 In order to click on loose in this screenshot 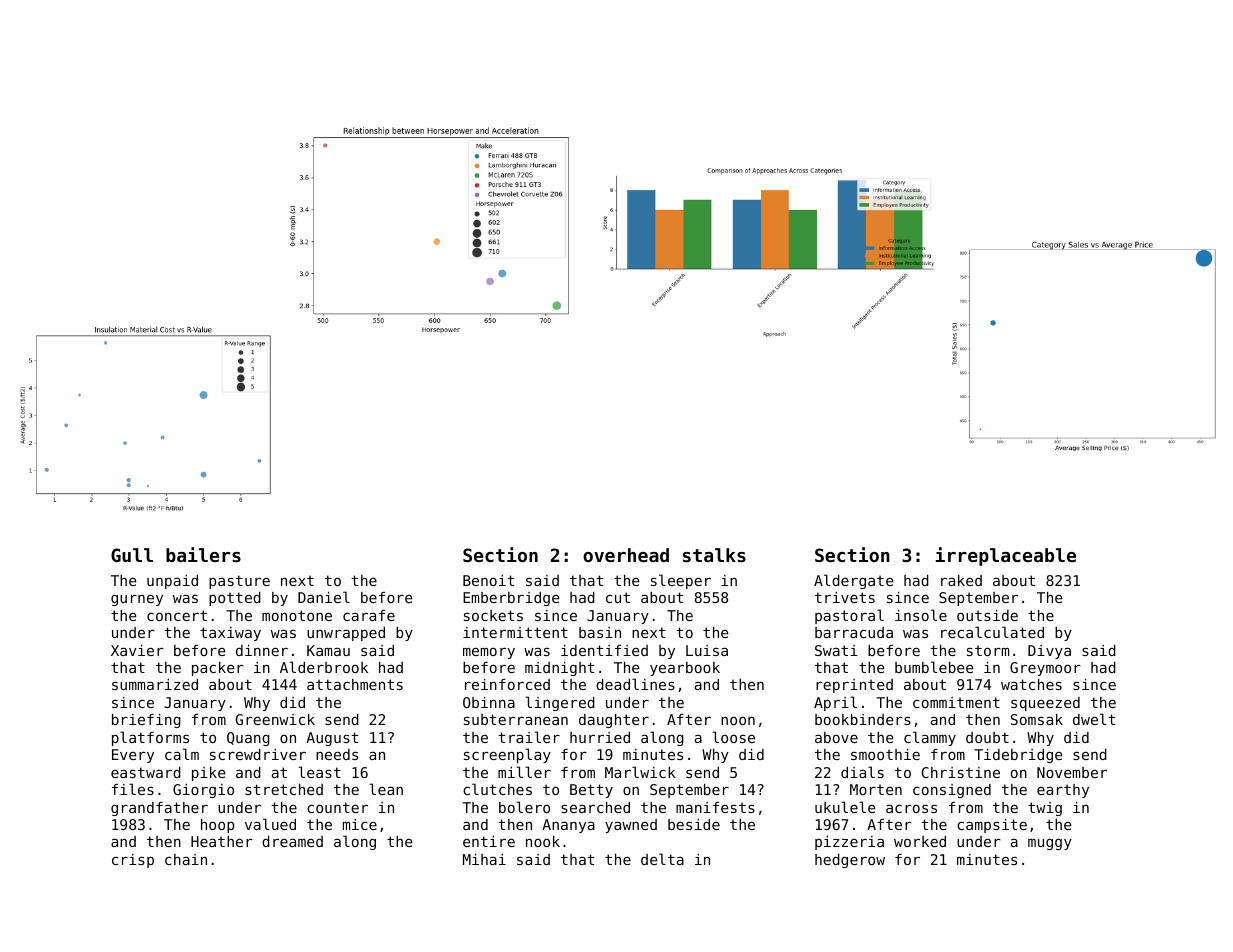, I will do `click(733, 737)`.
